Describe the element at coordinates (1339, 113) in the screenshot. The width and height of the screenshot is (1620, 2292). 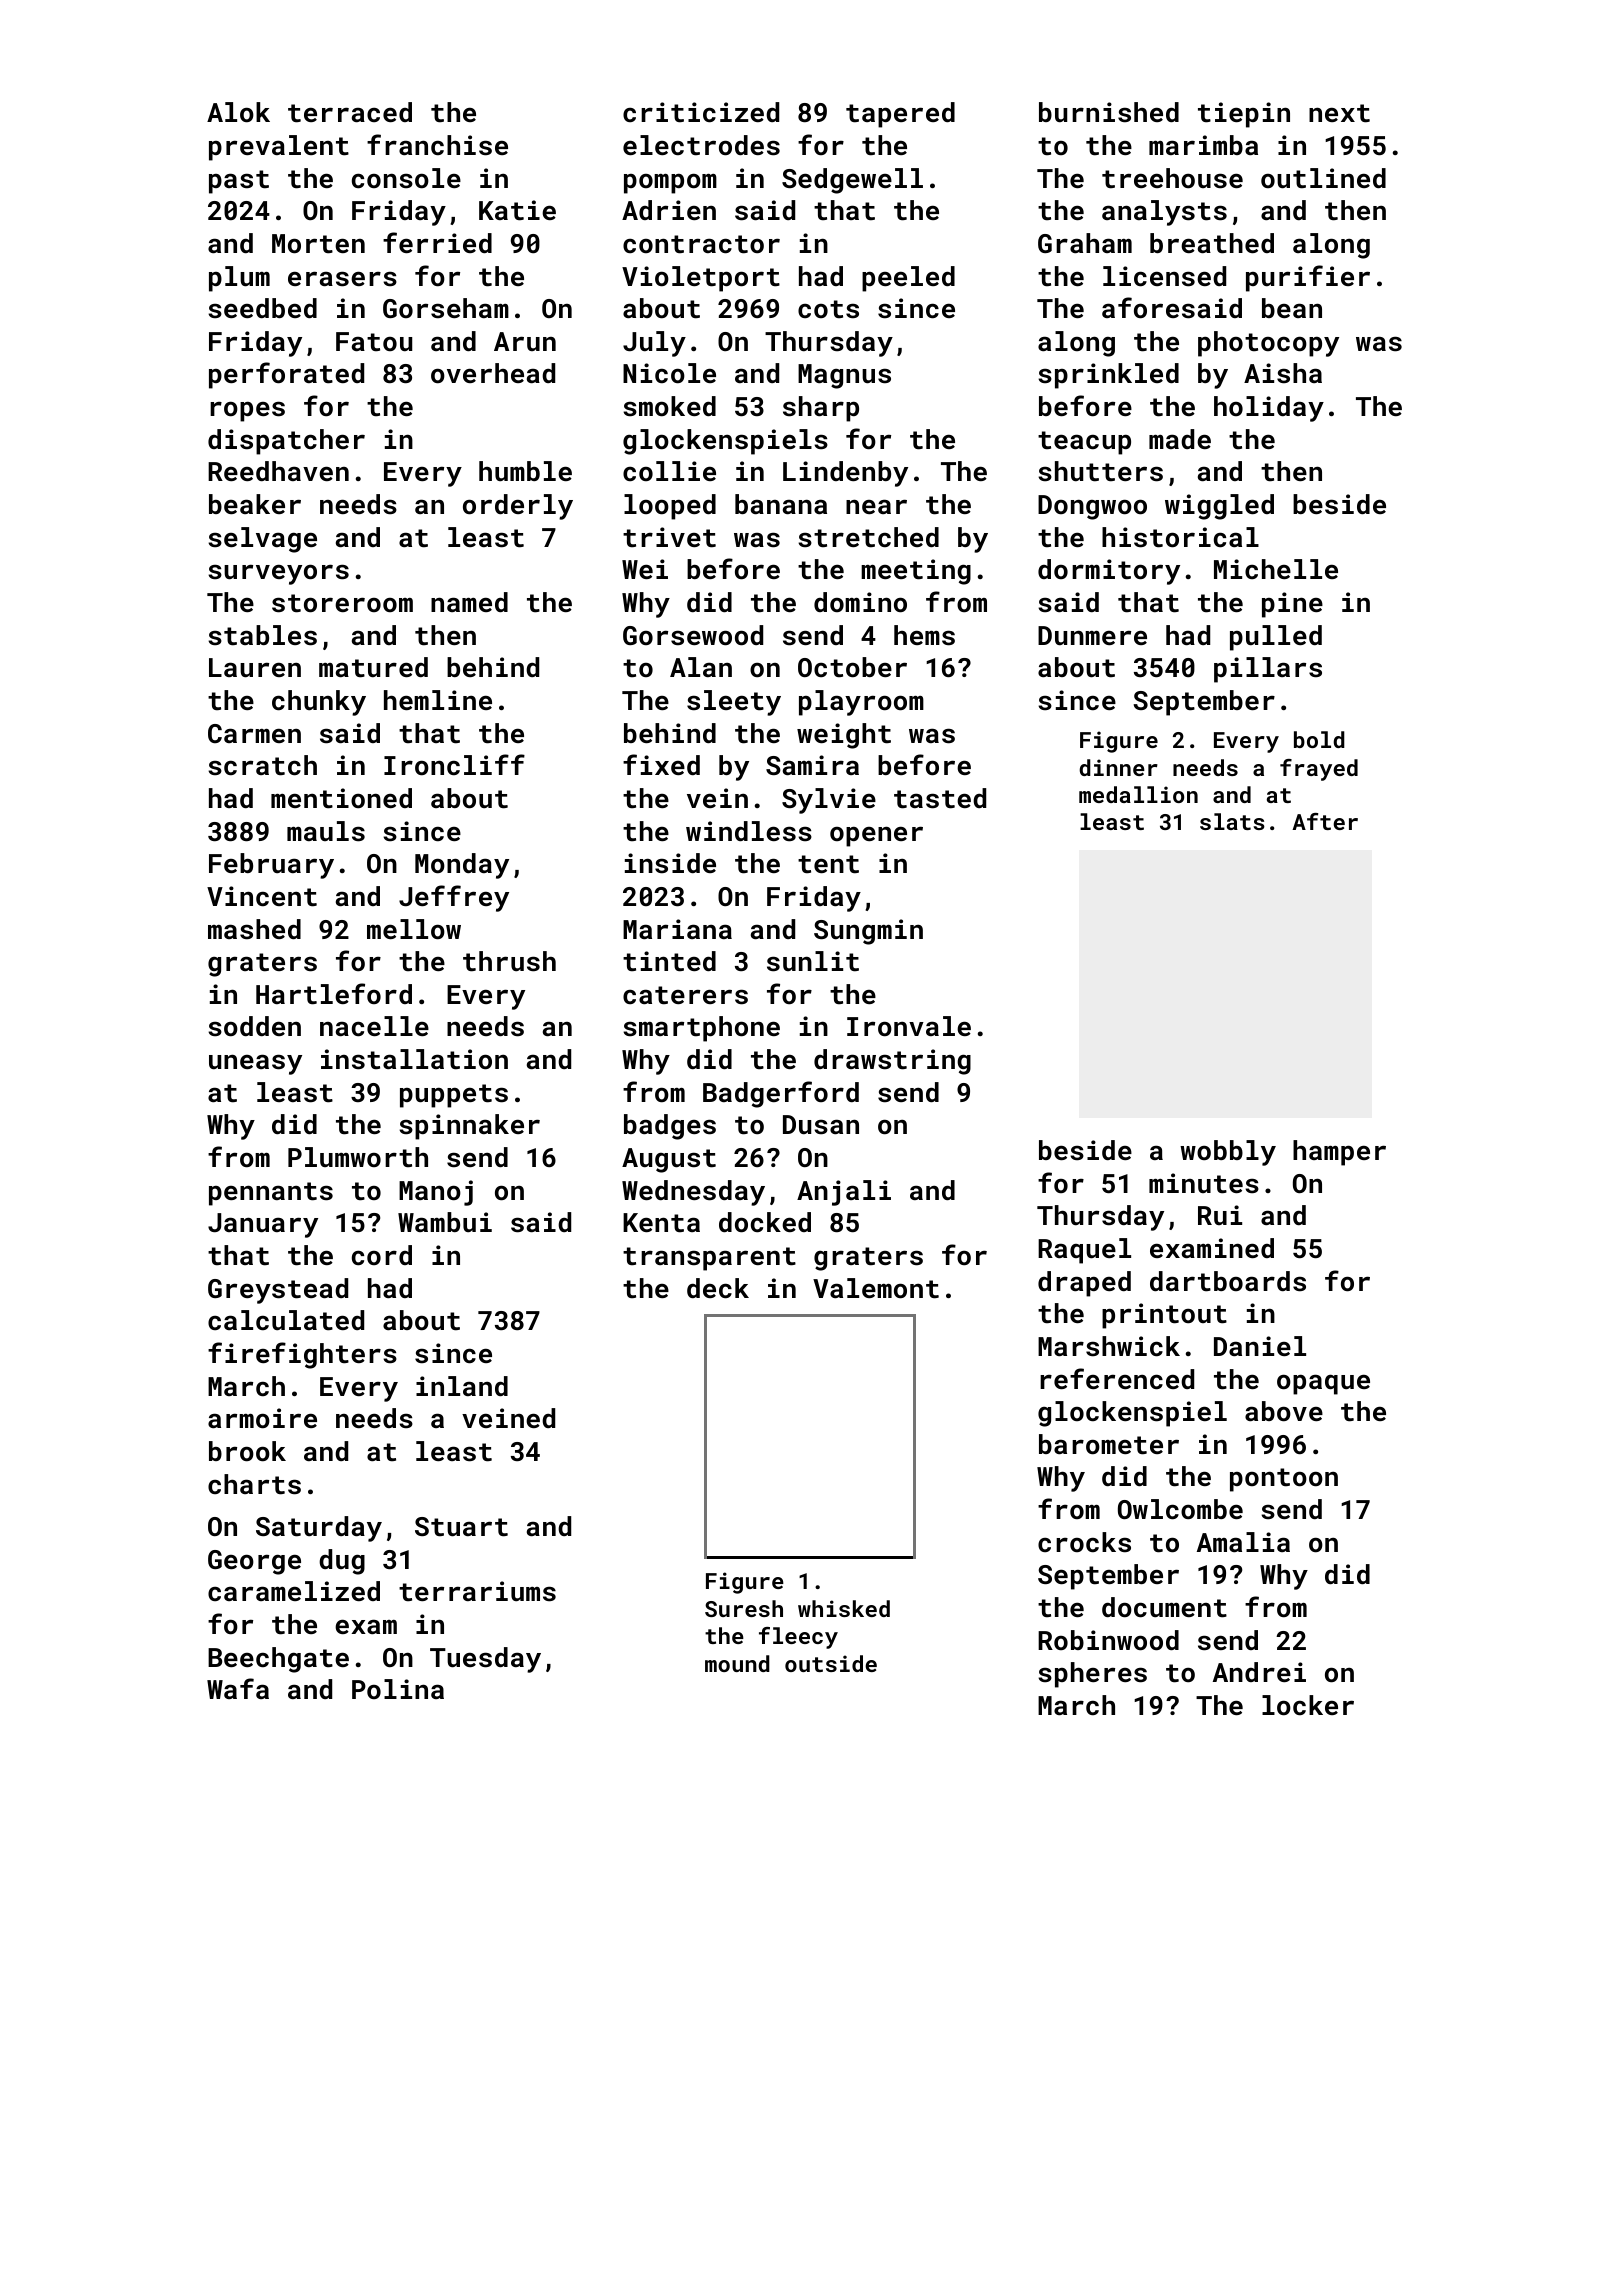
I see `next` at that location.
